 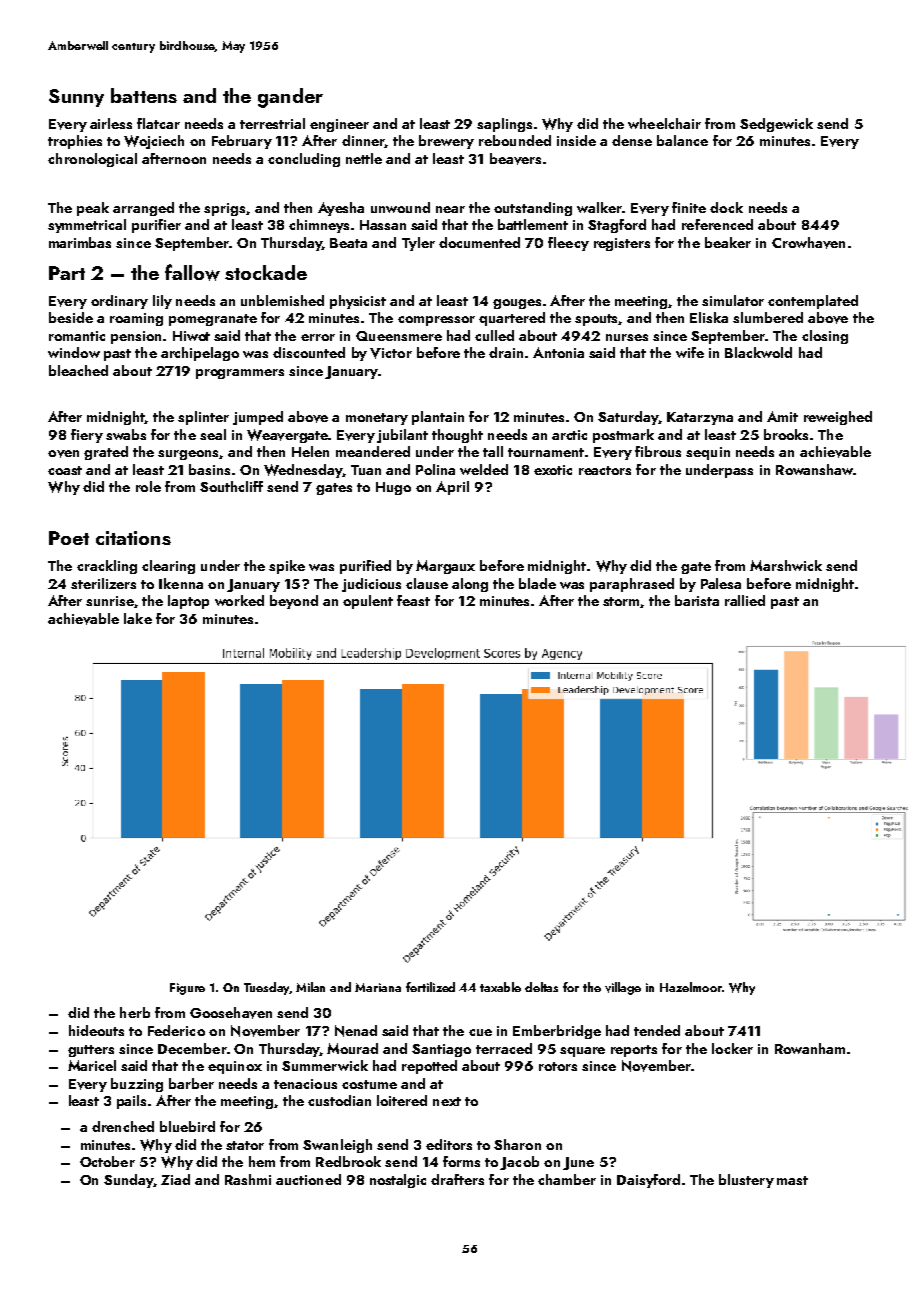 I want to click on saplings, so click(x=504, y=125).
